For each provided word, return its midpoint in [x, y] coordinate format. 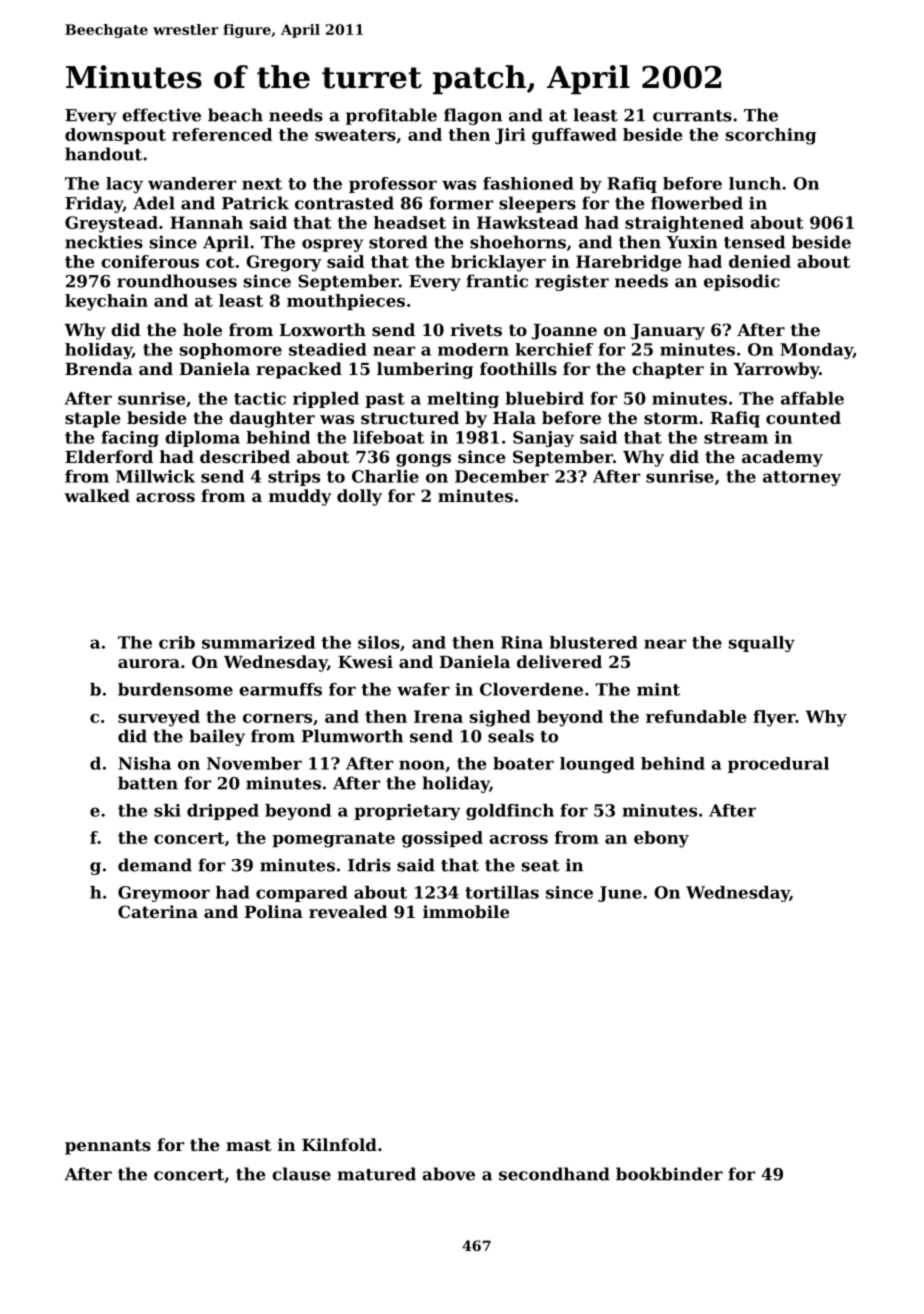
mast [249, 1145]
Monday [816, 351]
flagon [473, 116]
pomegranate [333, 840]
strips [294, 478]
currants [692, 116]
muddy [300, 497]
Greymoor [164, 894]
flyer [774, 718]
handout [103, 154]
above [448, 1174]
